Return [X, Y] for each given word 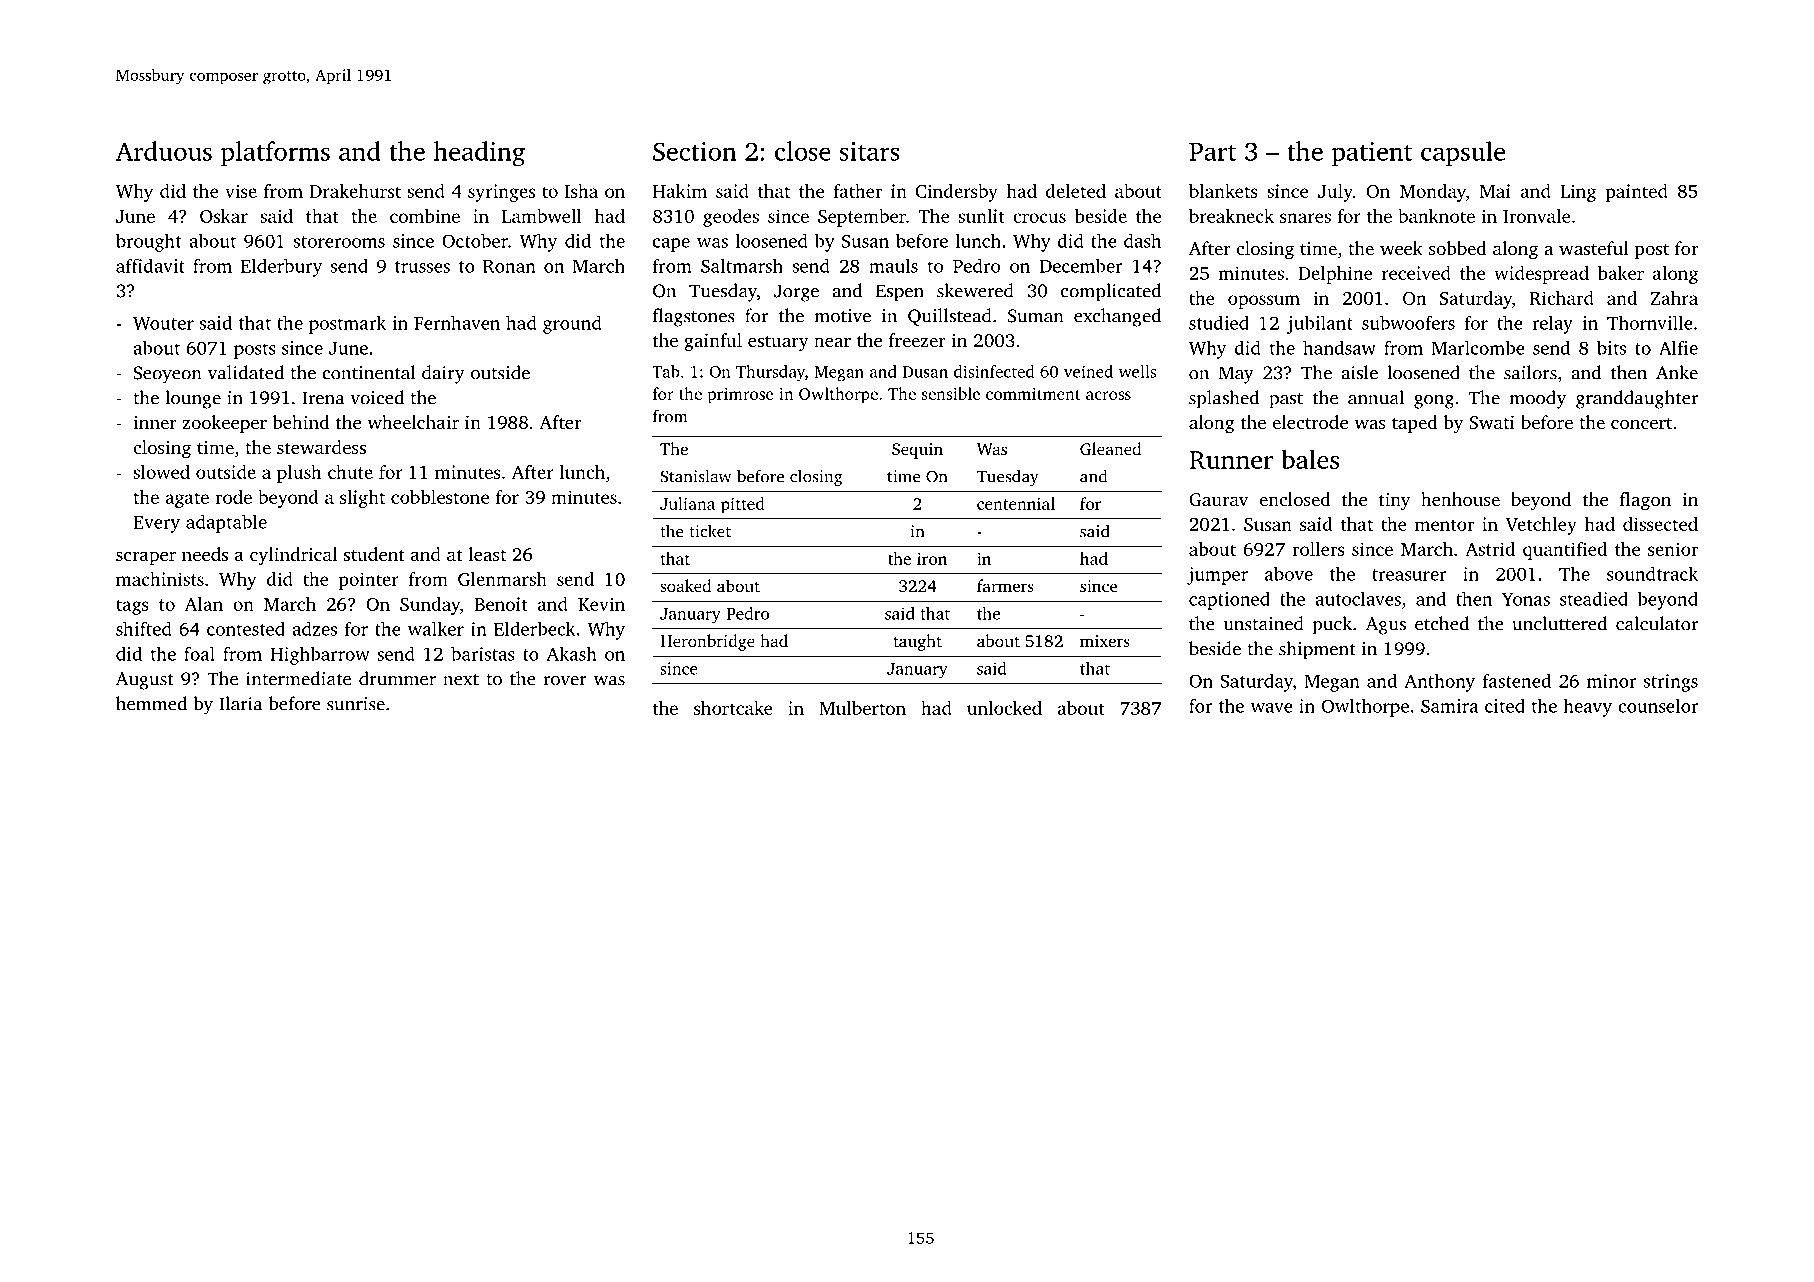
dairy [443, 374]
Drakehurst [355, 191]
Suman [1036, 316]
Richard [1561, 298]
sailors [1530, 372]
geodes [731, 218]
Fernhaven [457, 323]
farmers [1005, 585]
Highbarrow [320, 655]
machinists [160, 579]
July [1335, 193]
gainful [713, 342]
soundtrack [1652, 573]
